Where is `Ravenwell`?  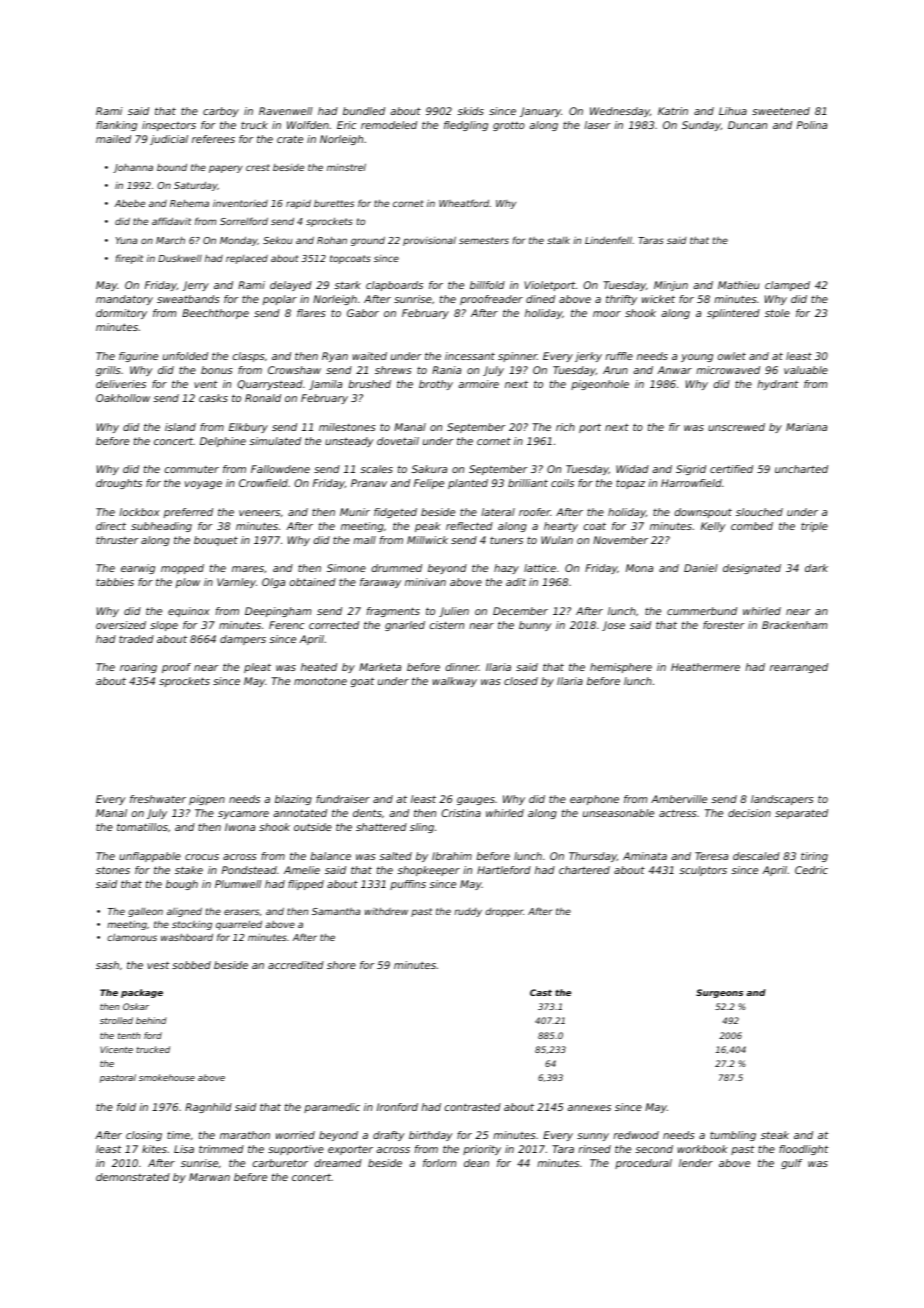
Ravenwell is located at coordinates (286, 111).
